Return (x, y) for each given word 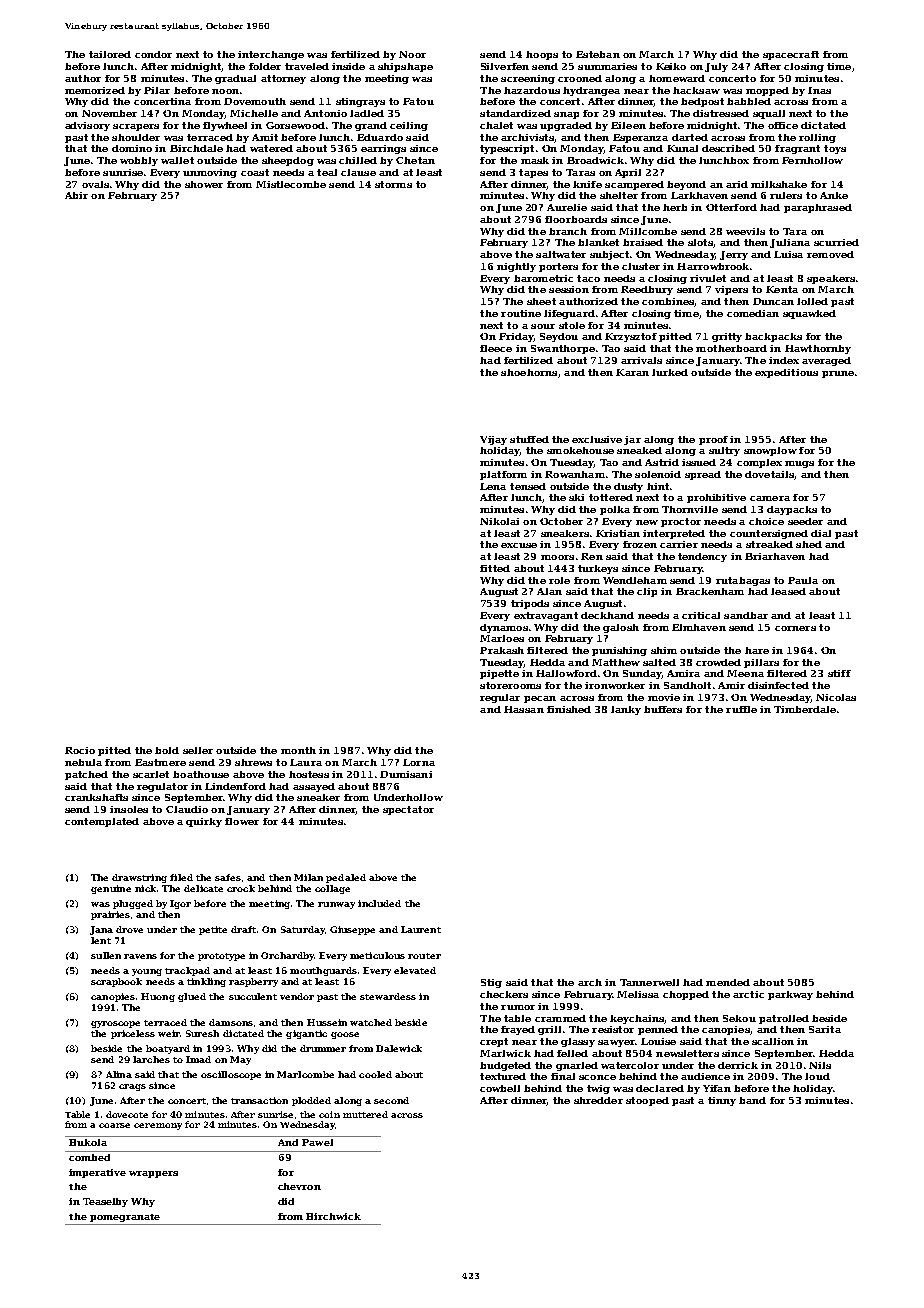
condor (153, 54)
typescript (507, 149)
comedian (753, 313)
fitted (495, 568)
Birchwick (333, 1216)
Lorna (419, 762)
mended (728, 982)
